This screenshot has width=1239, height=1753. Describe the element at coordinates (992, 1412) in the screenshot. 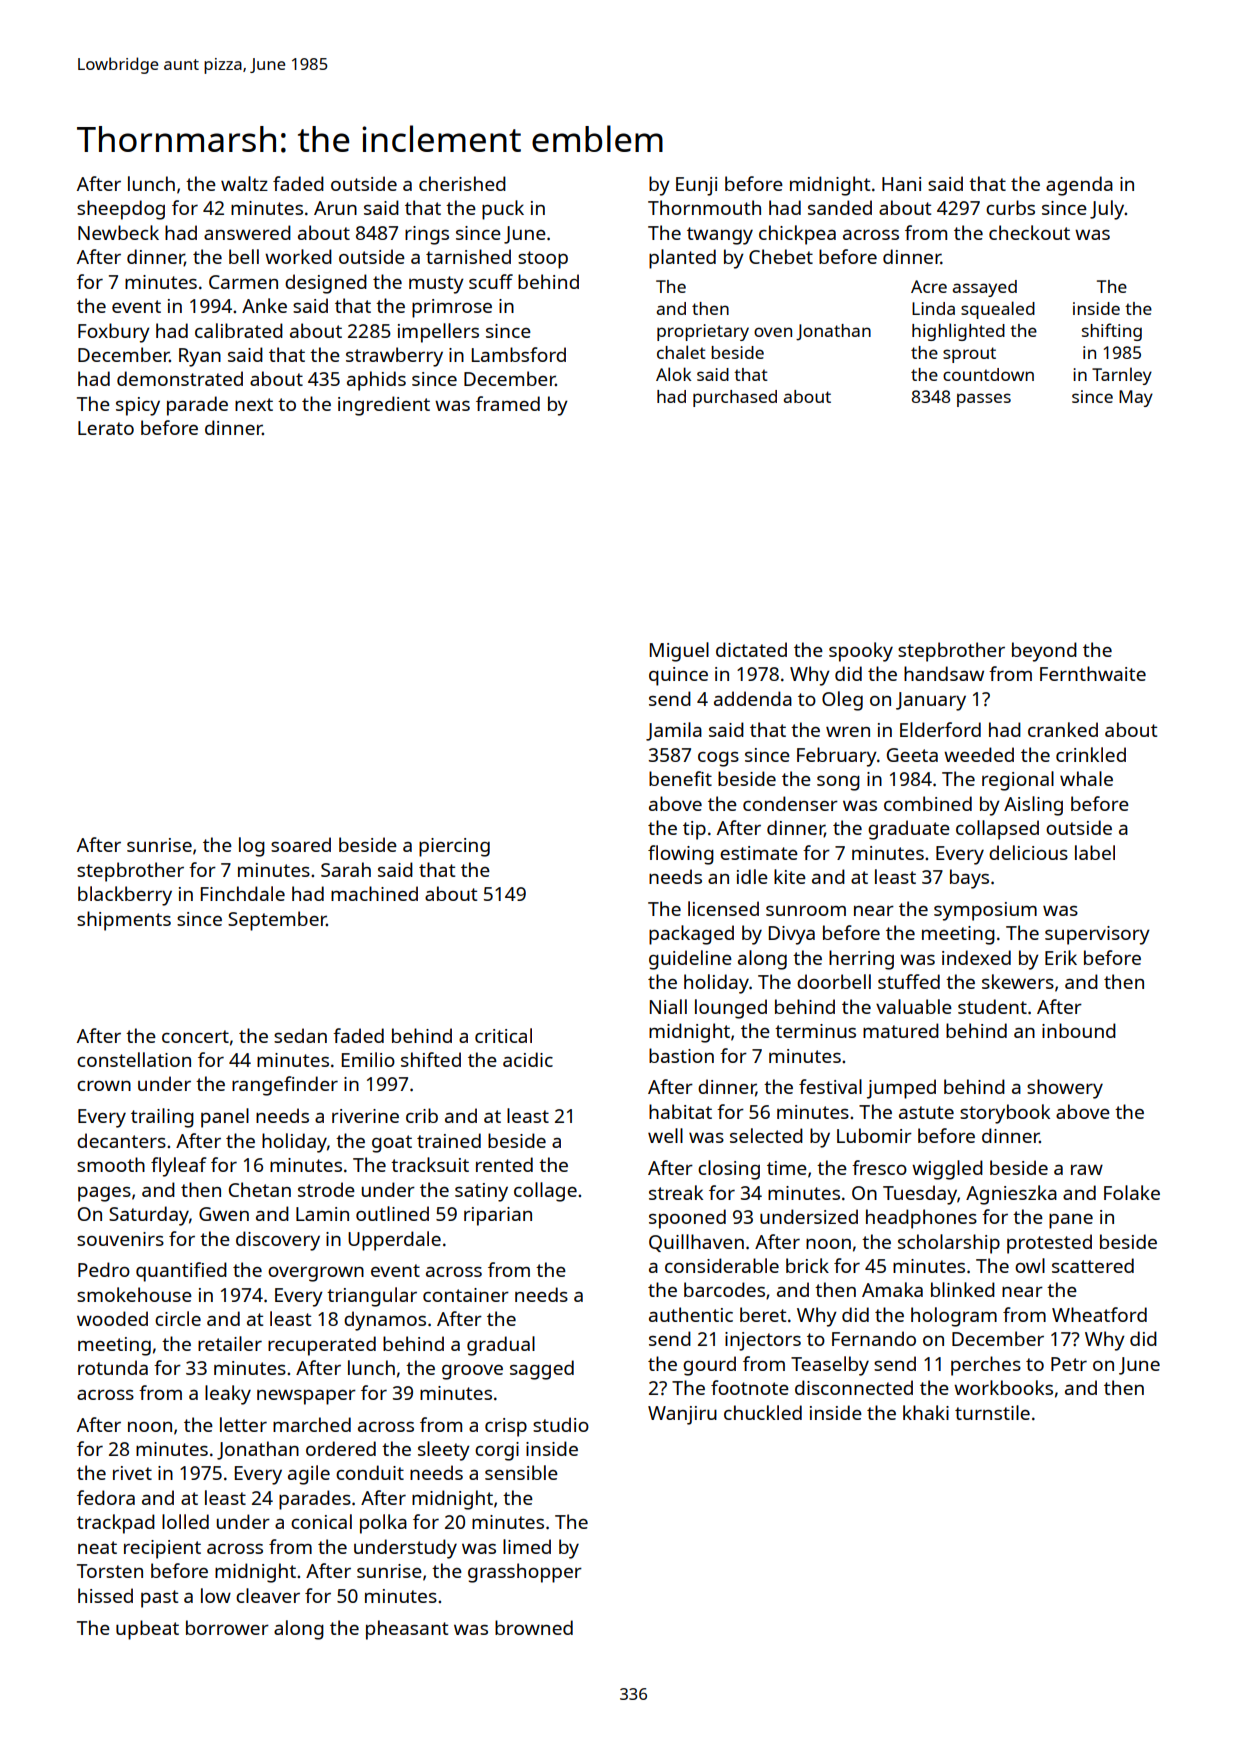

I see `turnstile` at that location.
